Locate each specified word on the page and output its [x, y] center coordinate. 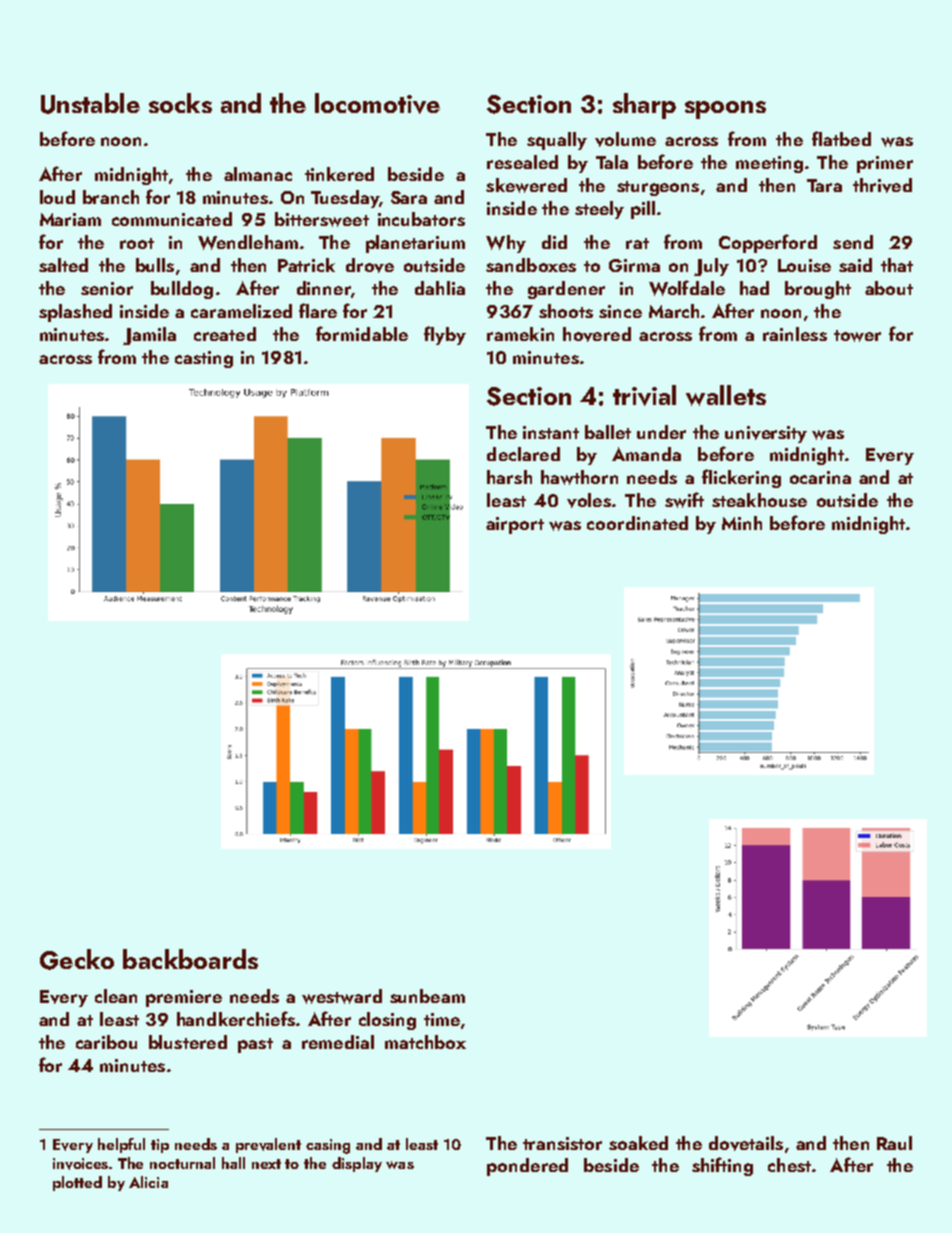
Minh [742, 523]
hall [233, 1163]
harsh [509, 477]
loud [57, 197]
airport [515, 525]
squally [557, 141]
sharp [644, 106]
